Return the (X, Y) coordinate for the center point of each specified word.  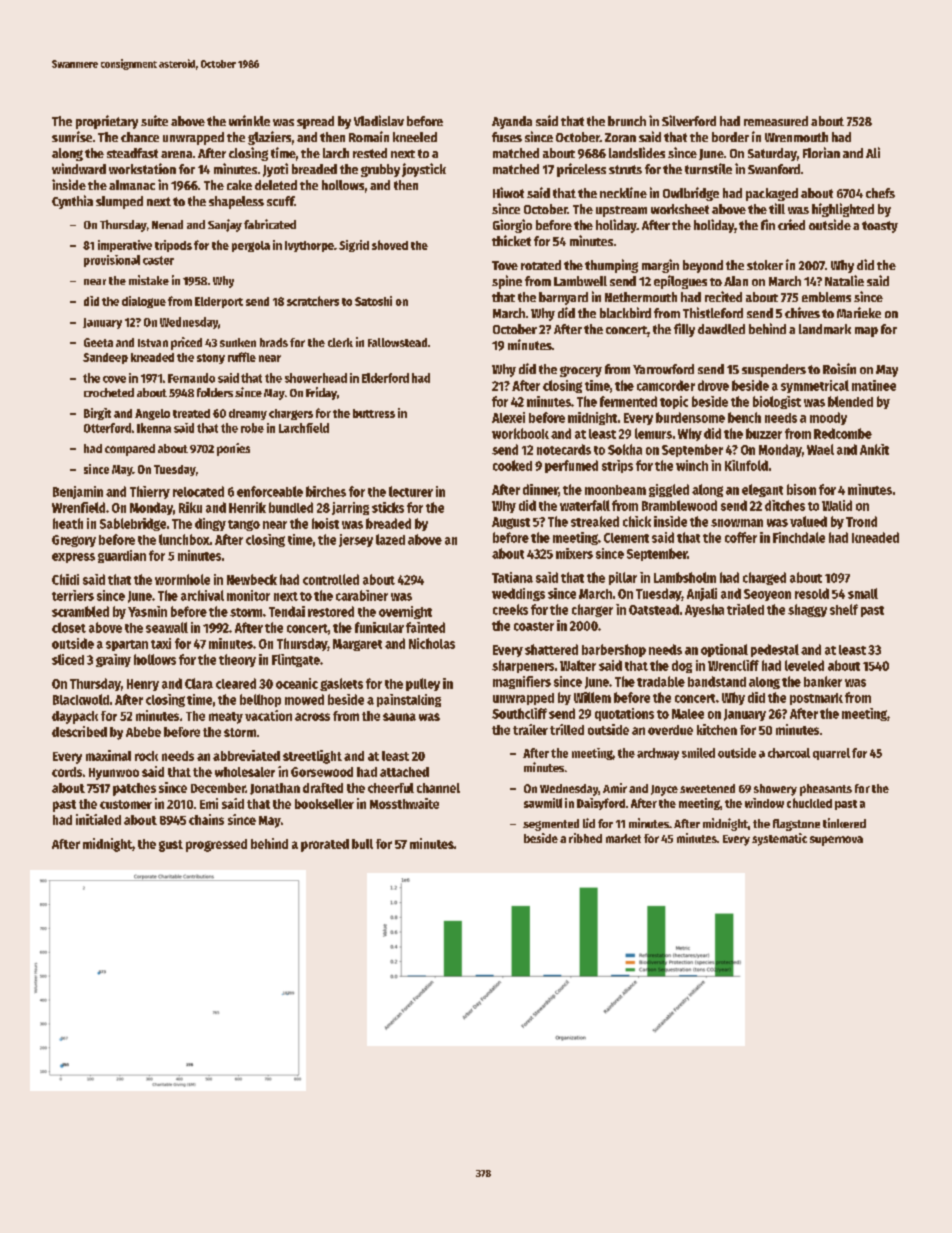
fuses (507, 137)
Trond (861, 521)
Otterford (107, 428)
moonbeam (615, 490)
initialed (98, 819)
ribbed (585, 838)
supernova (836, 841)
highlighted (843, 210)
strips (617, 466)
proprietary (107, 122)
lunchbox (184, 539)
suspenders (774, 370)
